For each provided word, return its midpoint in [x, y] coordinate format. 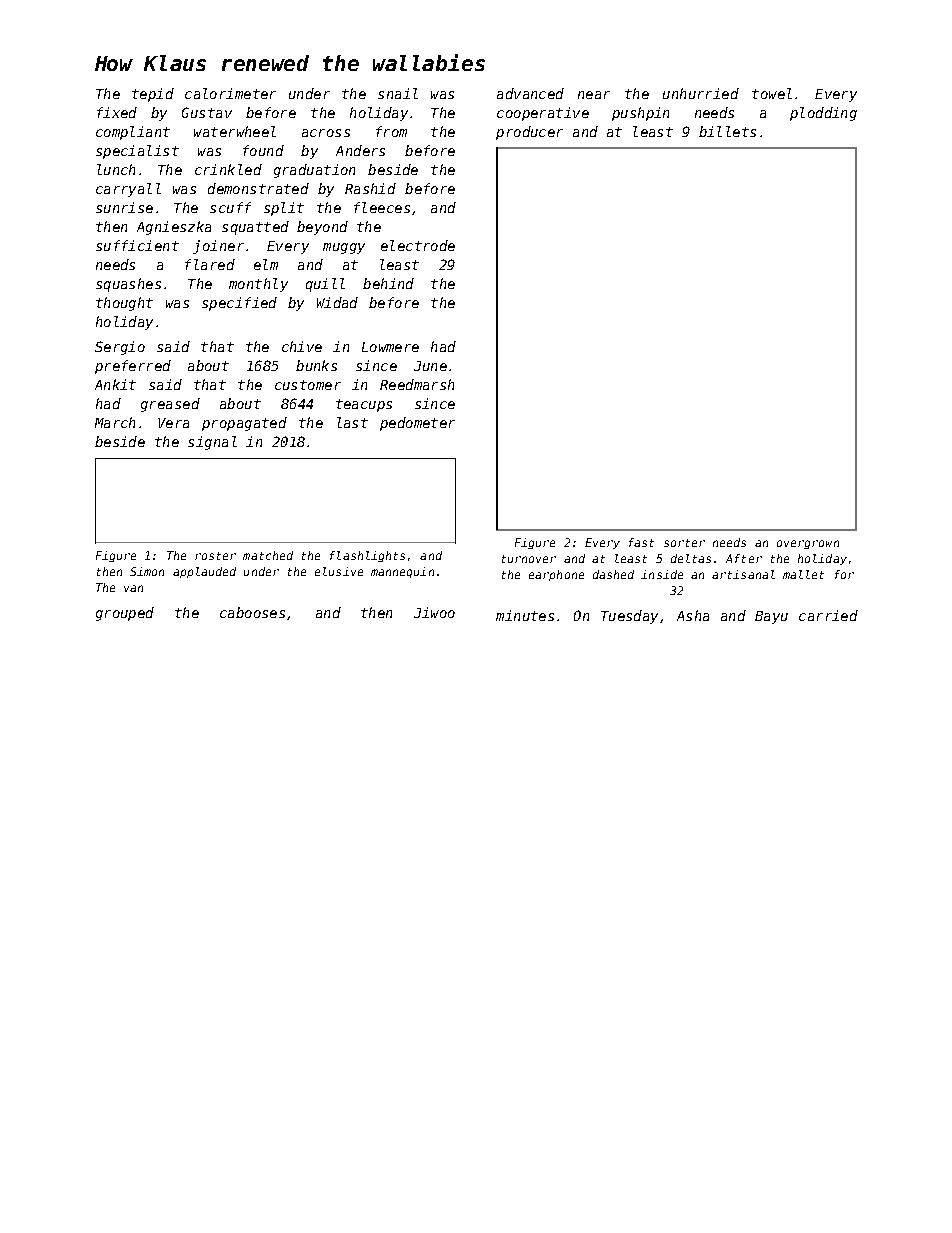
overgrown [808, 544]
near [594, 95]
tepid [153, 95]
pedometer [417, 424]
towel [772, 93]
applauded [204, 572]
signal [212, 443]
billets [727, 131]
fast [641, 542]
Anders [360, 150]
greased [170, 405]
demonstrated [258, 188]
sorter [684, 543]
